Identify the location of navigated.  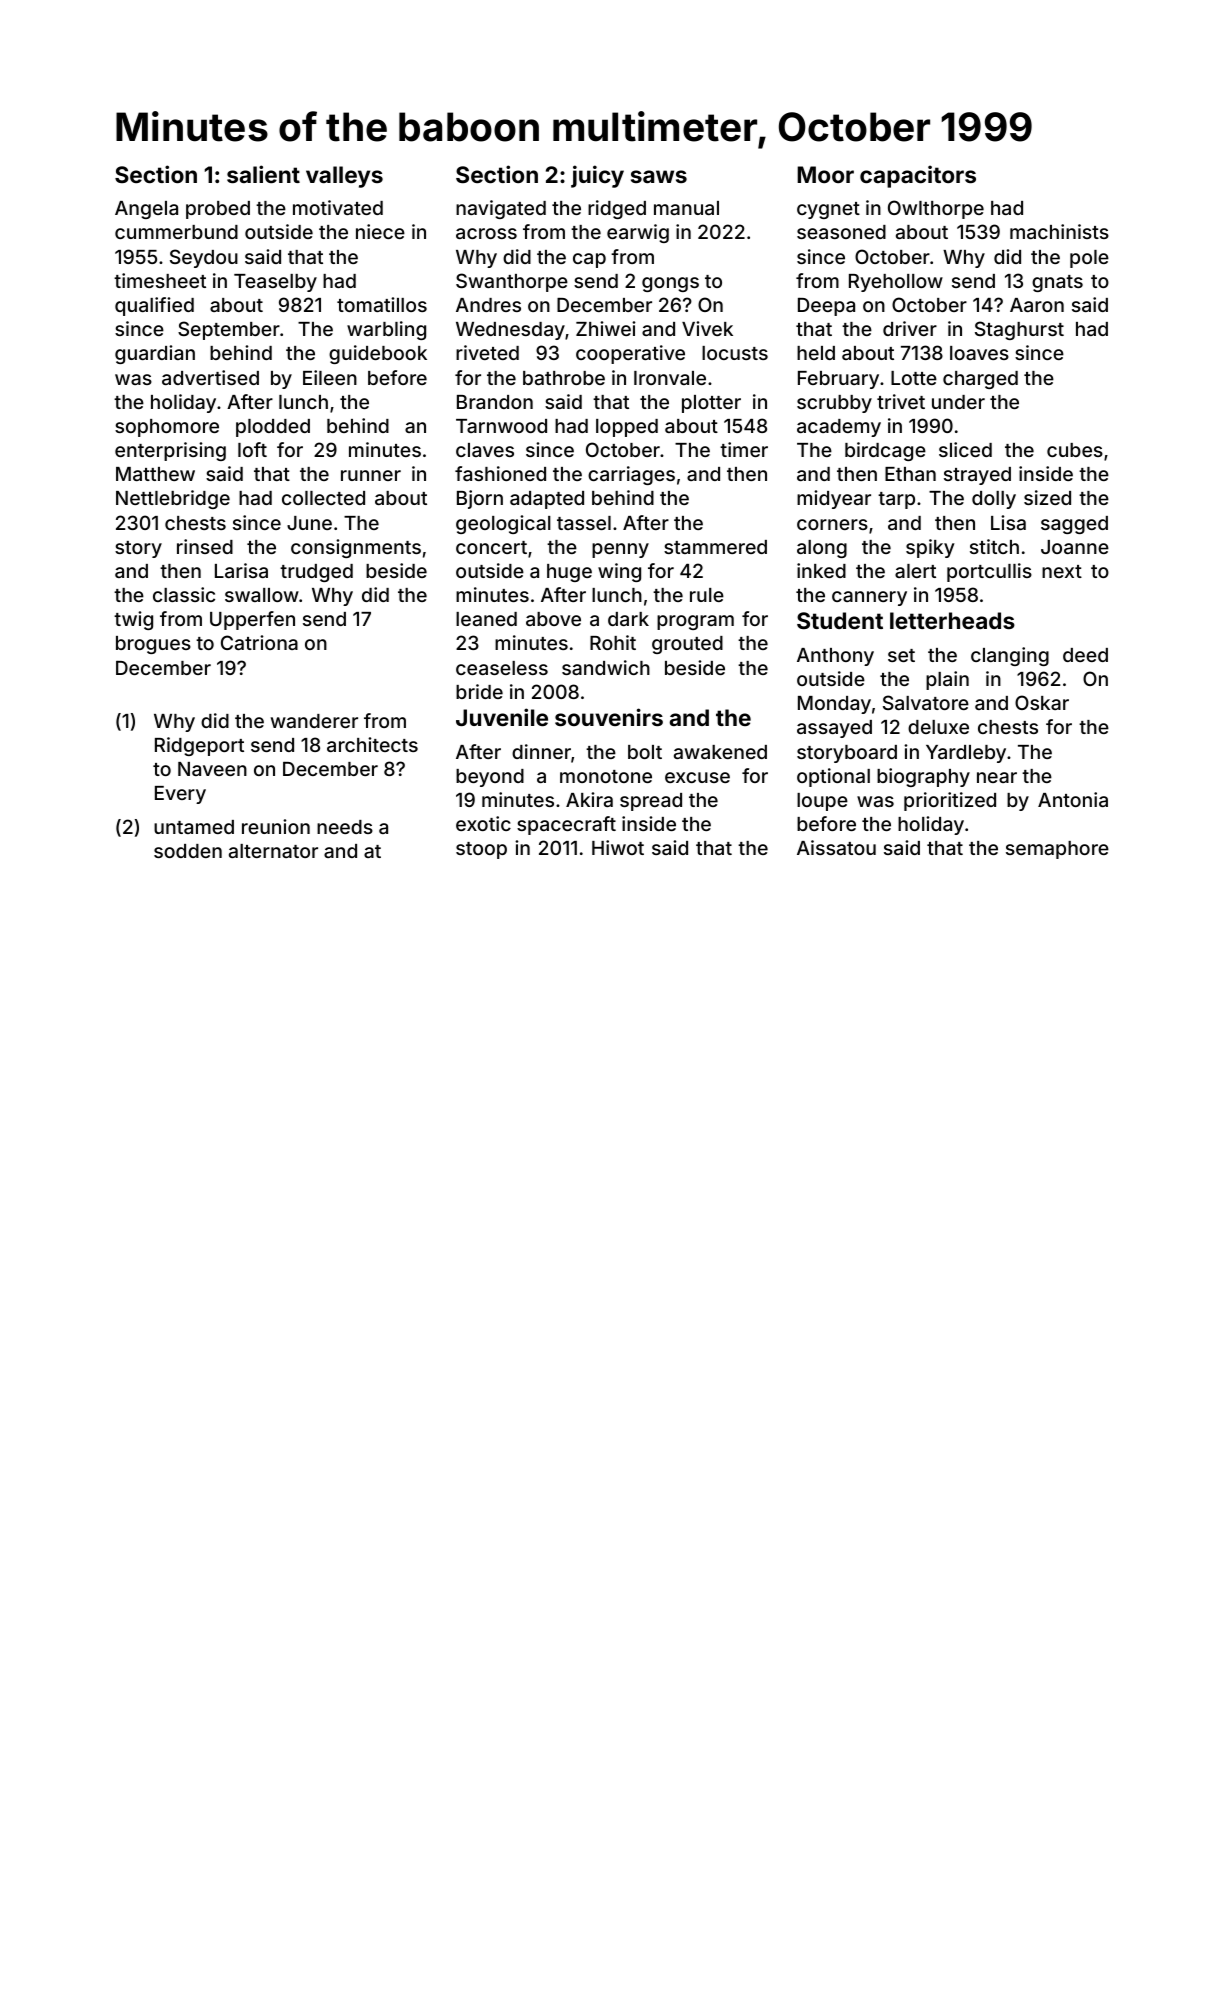
(501, 209).
